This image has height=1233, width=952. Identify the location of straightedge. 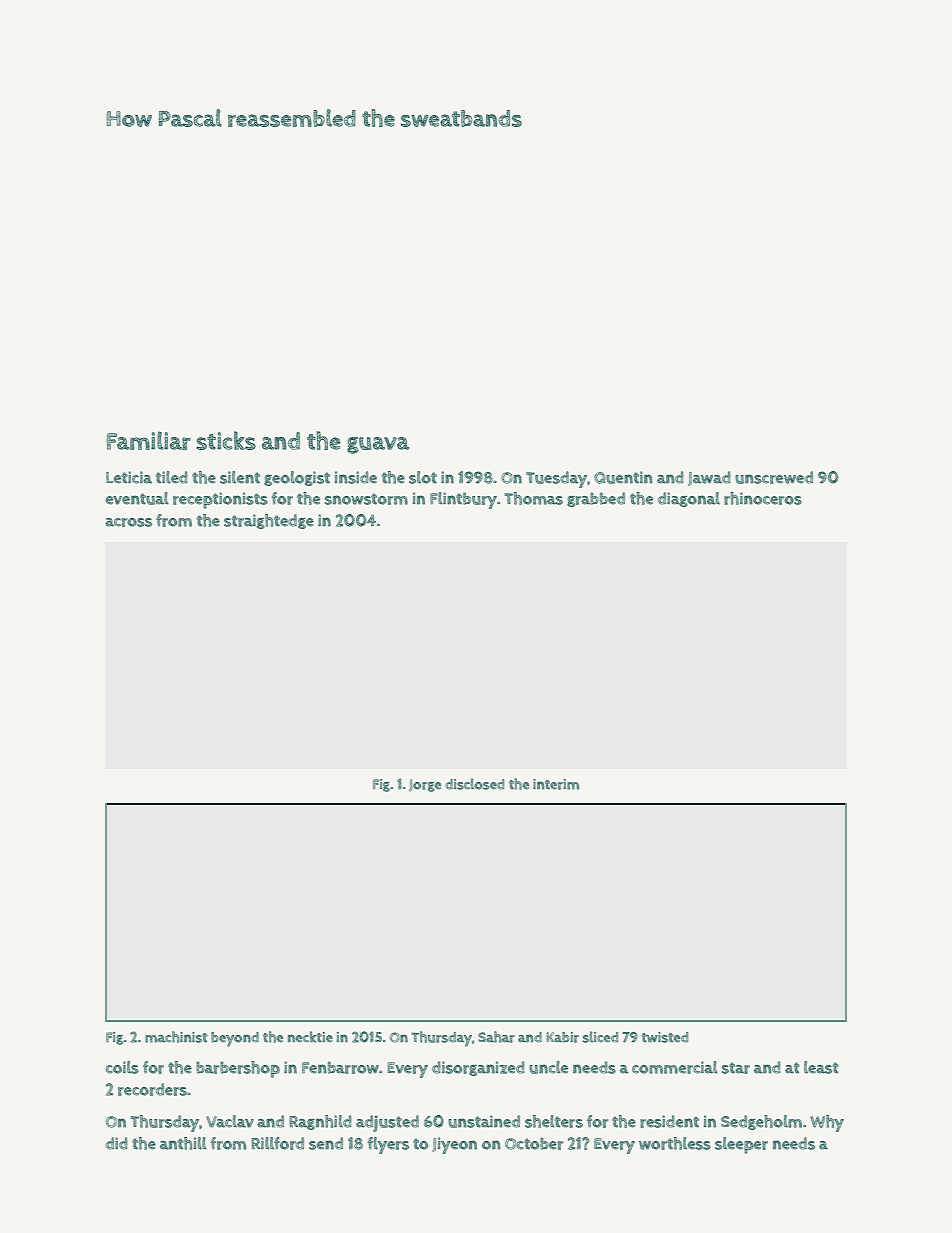
(269, 521).
